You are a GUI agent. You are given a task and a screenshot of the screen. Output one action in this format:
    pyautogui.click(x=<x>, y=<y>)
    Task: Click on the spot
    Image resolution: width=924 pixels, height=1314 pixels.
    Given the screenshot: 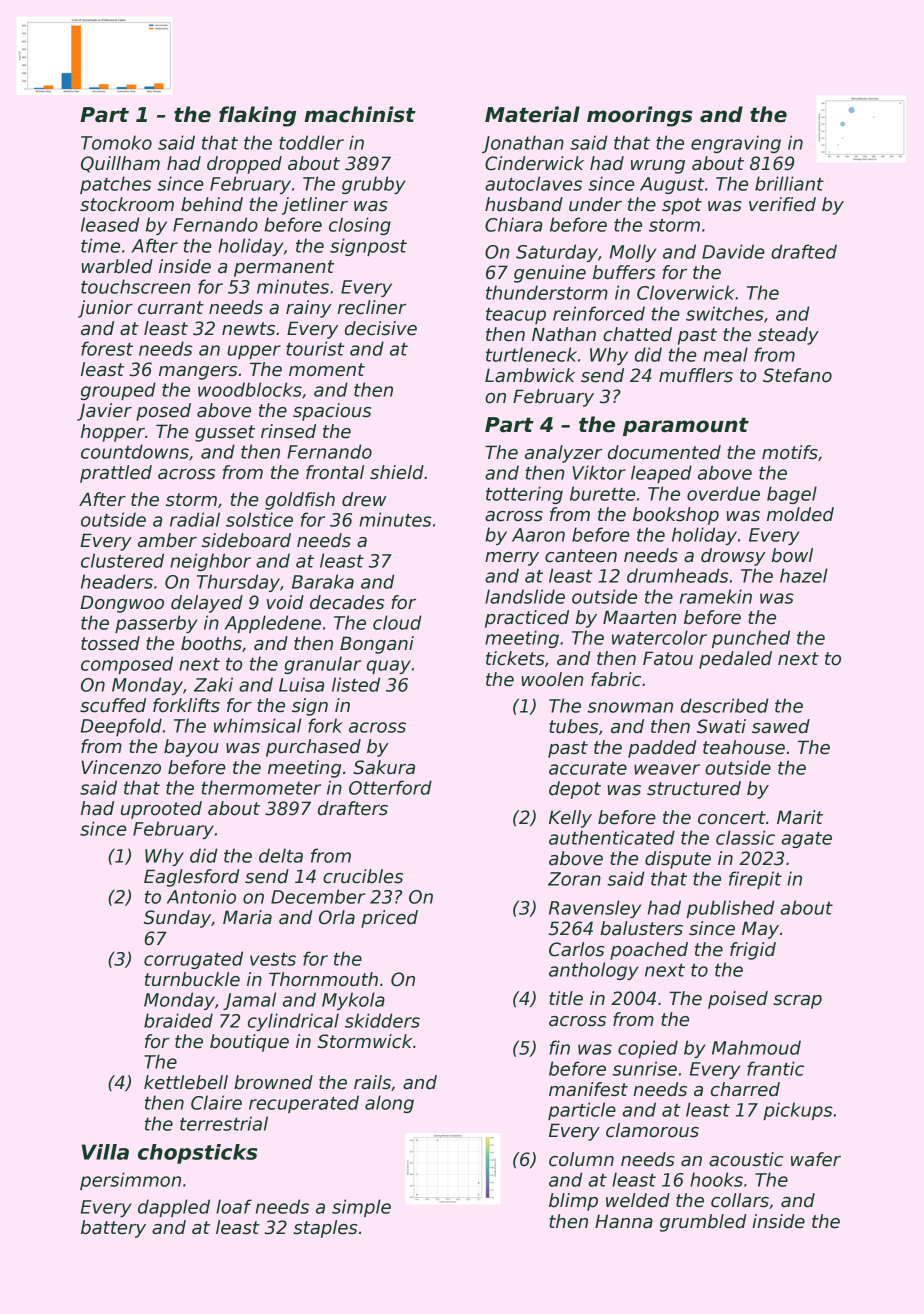 What is the action you would take?
    pyautogui.click(x=682, y=206)
